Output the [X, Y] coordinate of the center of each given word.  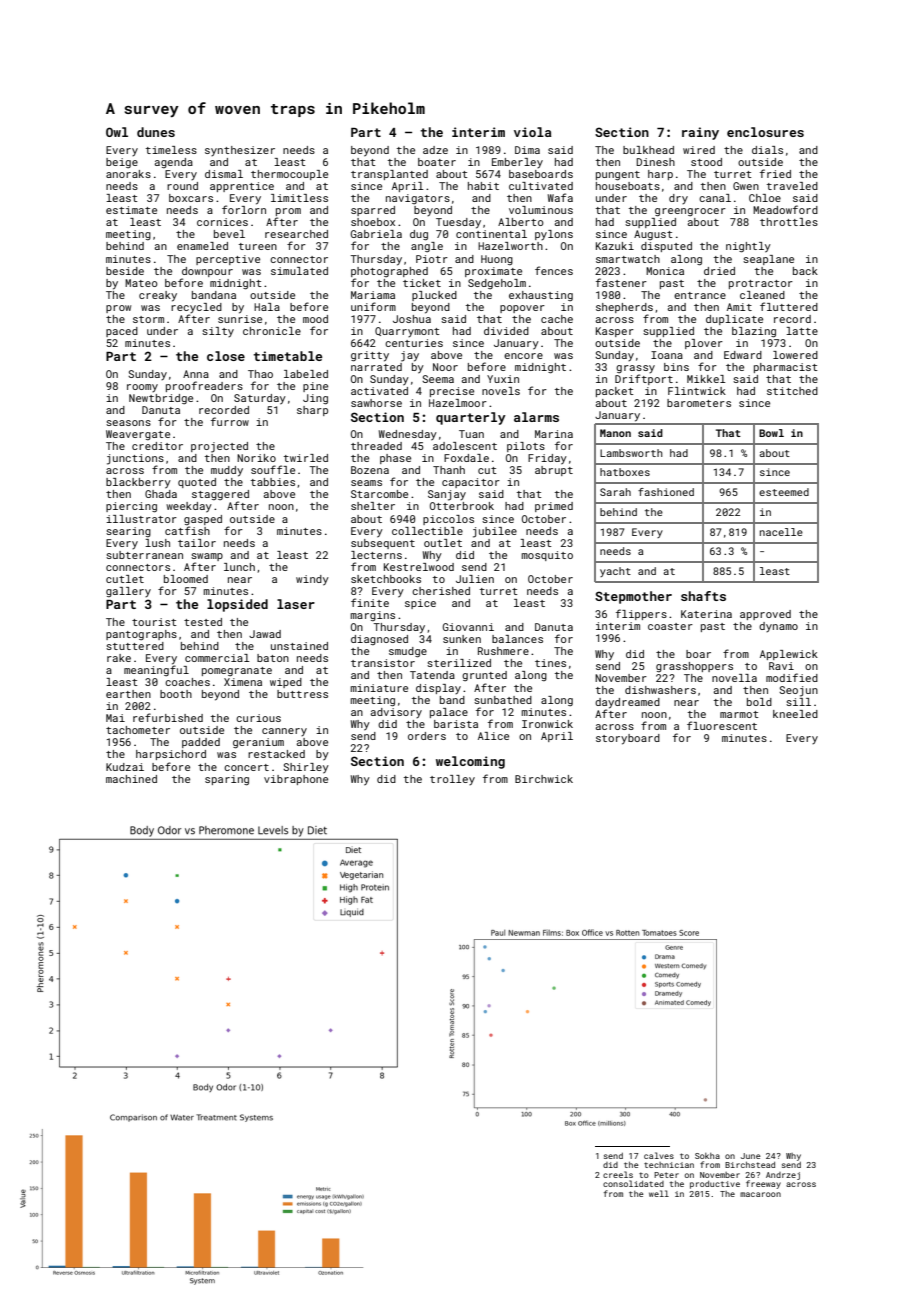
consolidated [633, 1183]
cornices [222, 222]
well [659, 1193]
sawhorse [376, 403]
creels [618, 1174]
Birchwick [544, 779]
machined [131, 779]
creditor [157, 446]
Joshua [412, 319]
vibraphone [296, 780]
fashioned [666, 492]
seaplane [768, 260]
